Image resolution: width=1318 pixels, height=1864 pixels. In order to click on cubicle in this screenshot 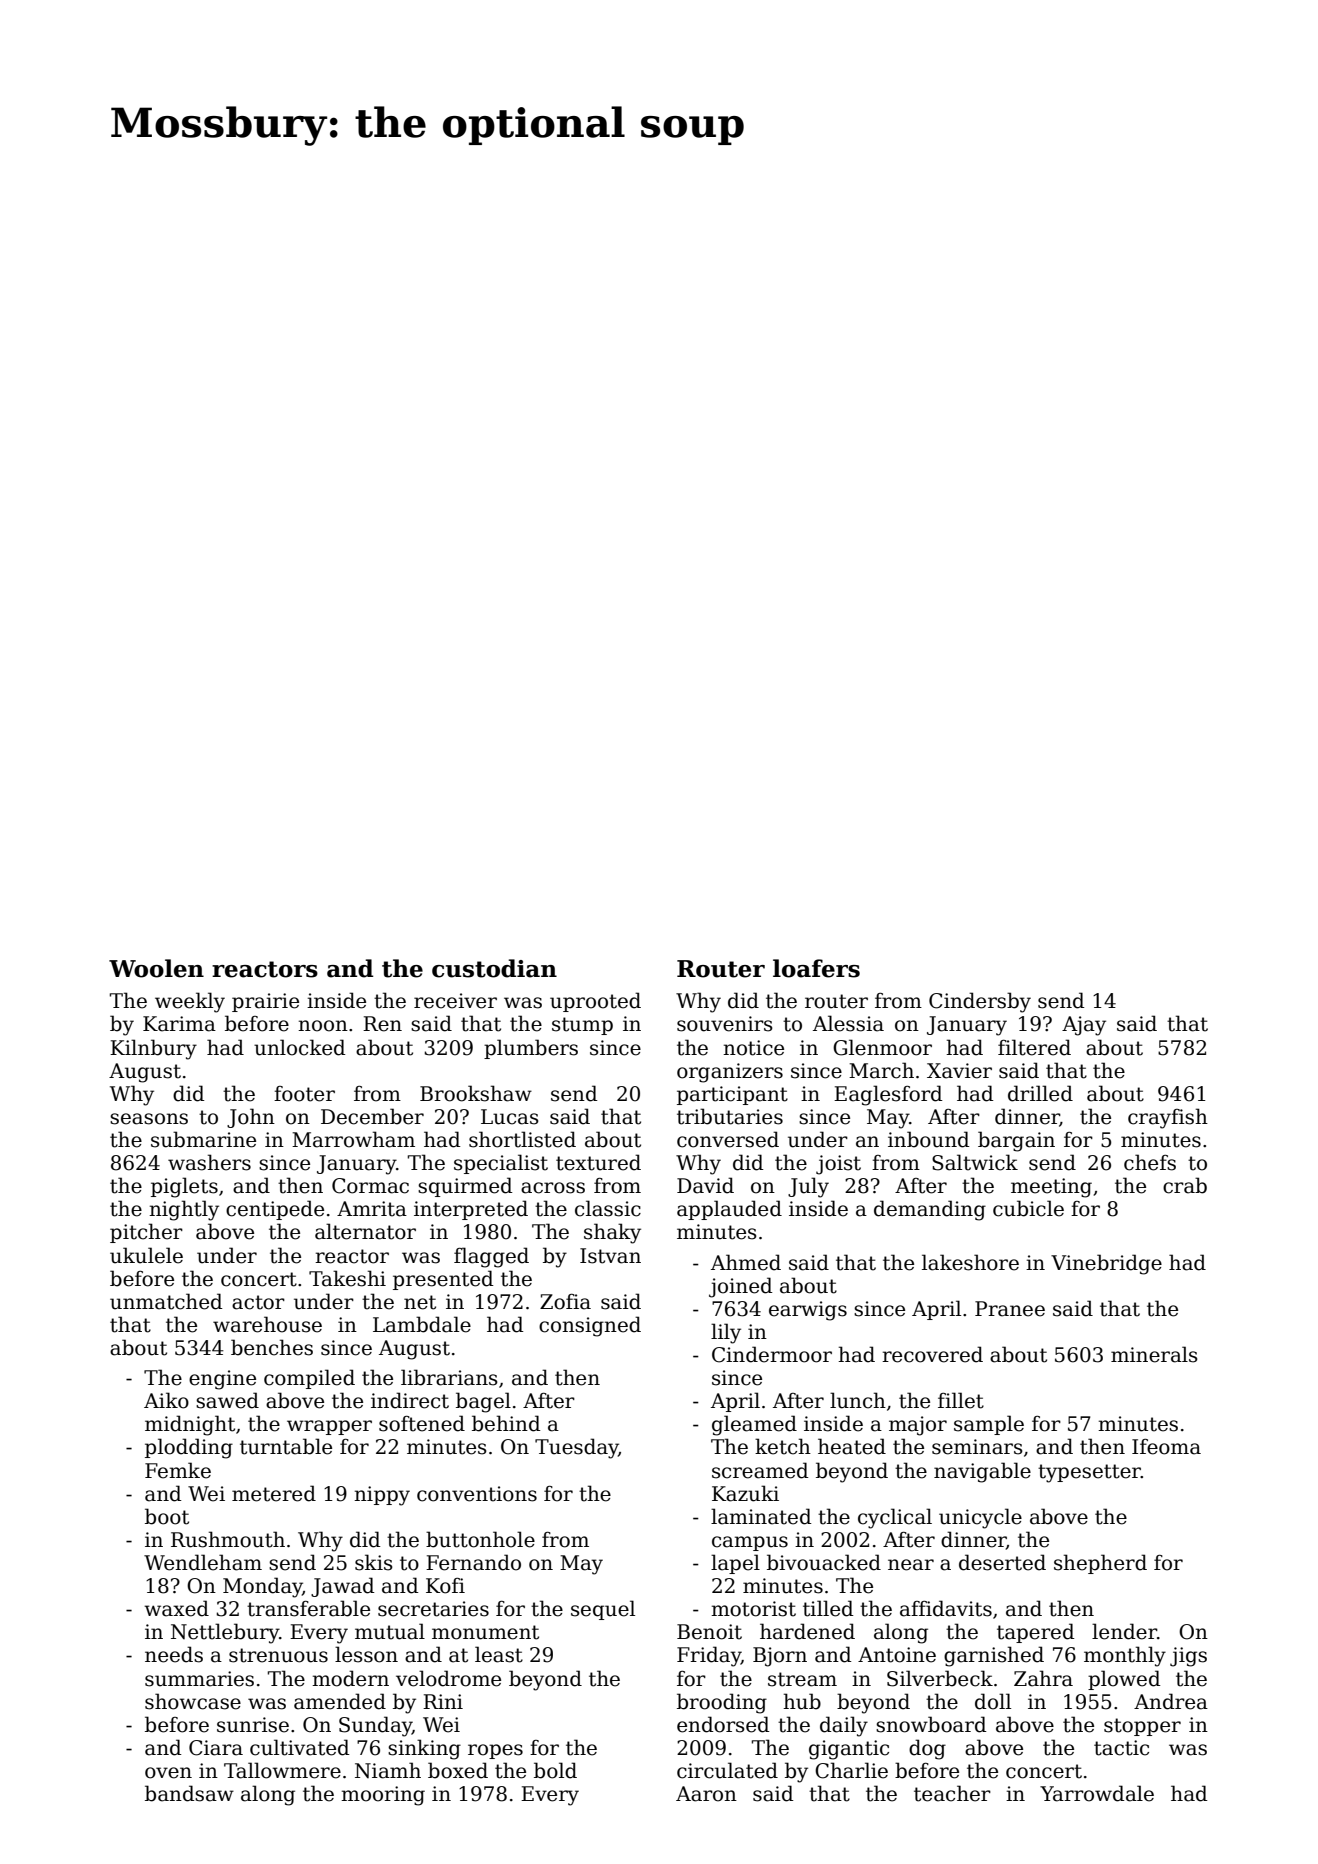, I will do `click(1028, 1208)`.
